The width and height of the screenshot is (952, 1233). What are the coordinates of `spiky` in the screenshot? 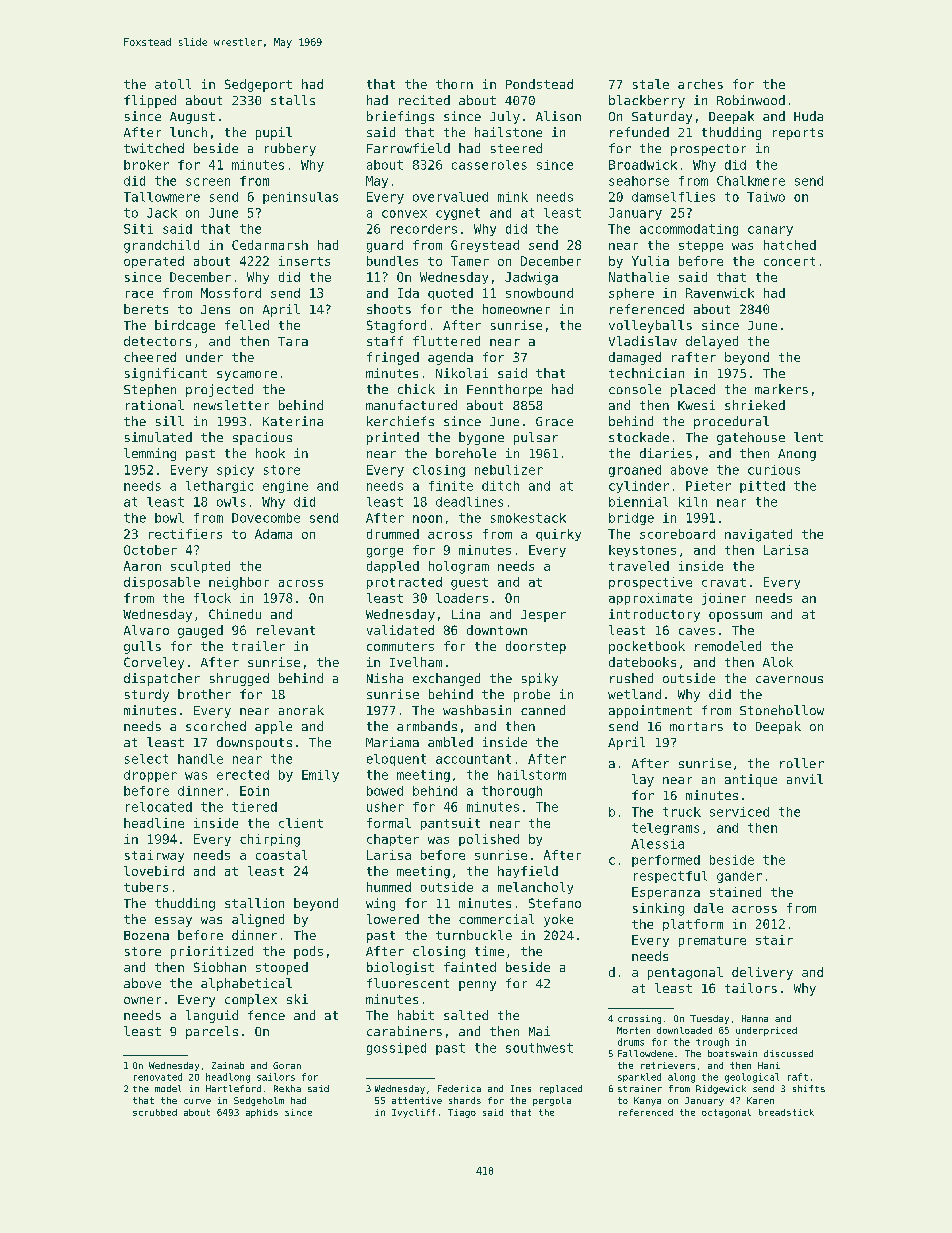 It's located at (540, 679).
